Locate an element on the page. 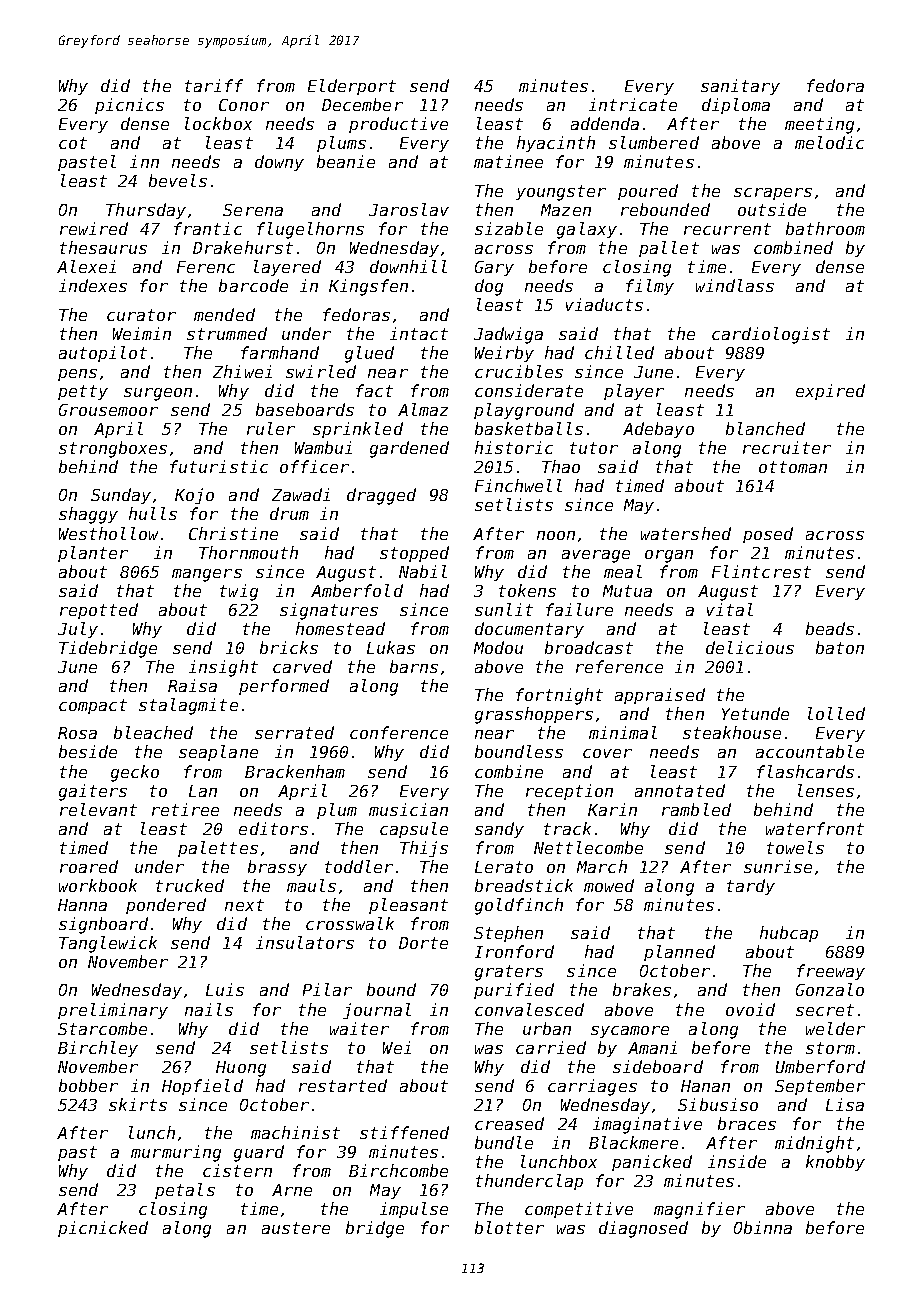 The width and height of the page is (924, 1308). musician is located at coordinates (408, 809).
